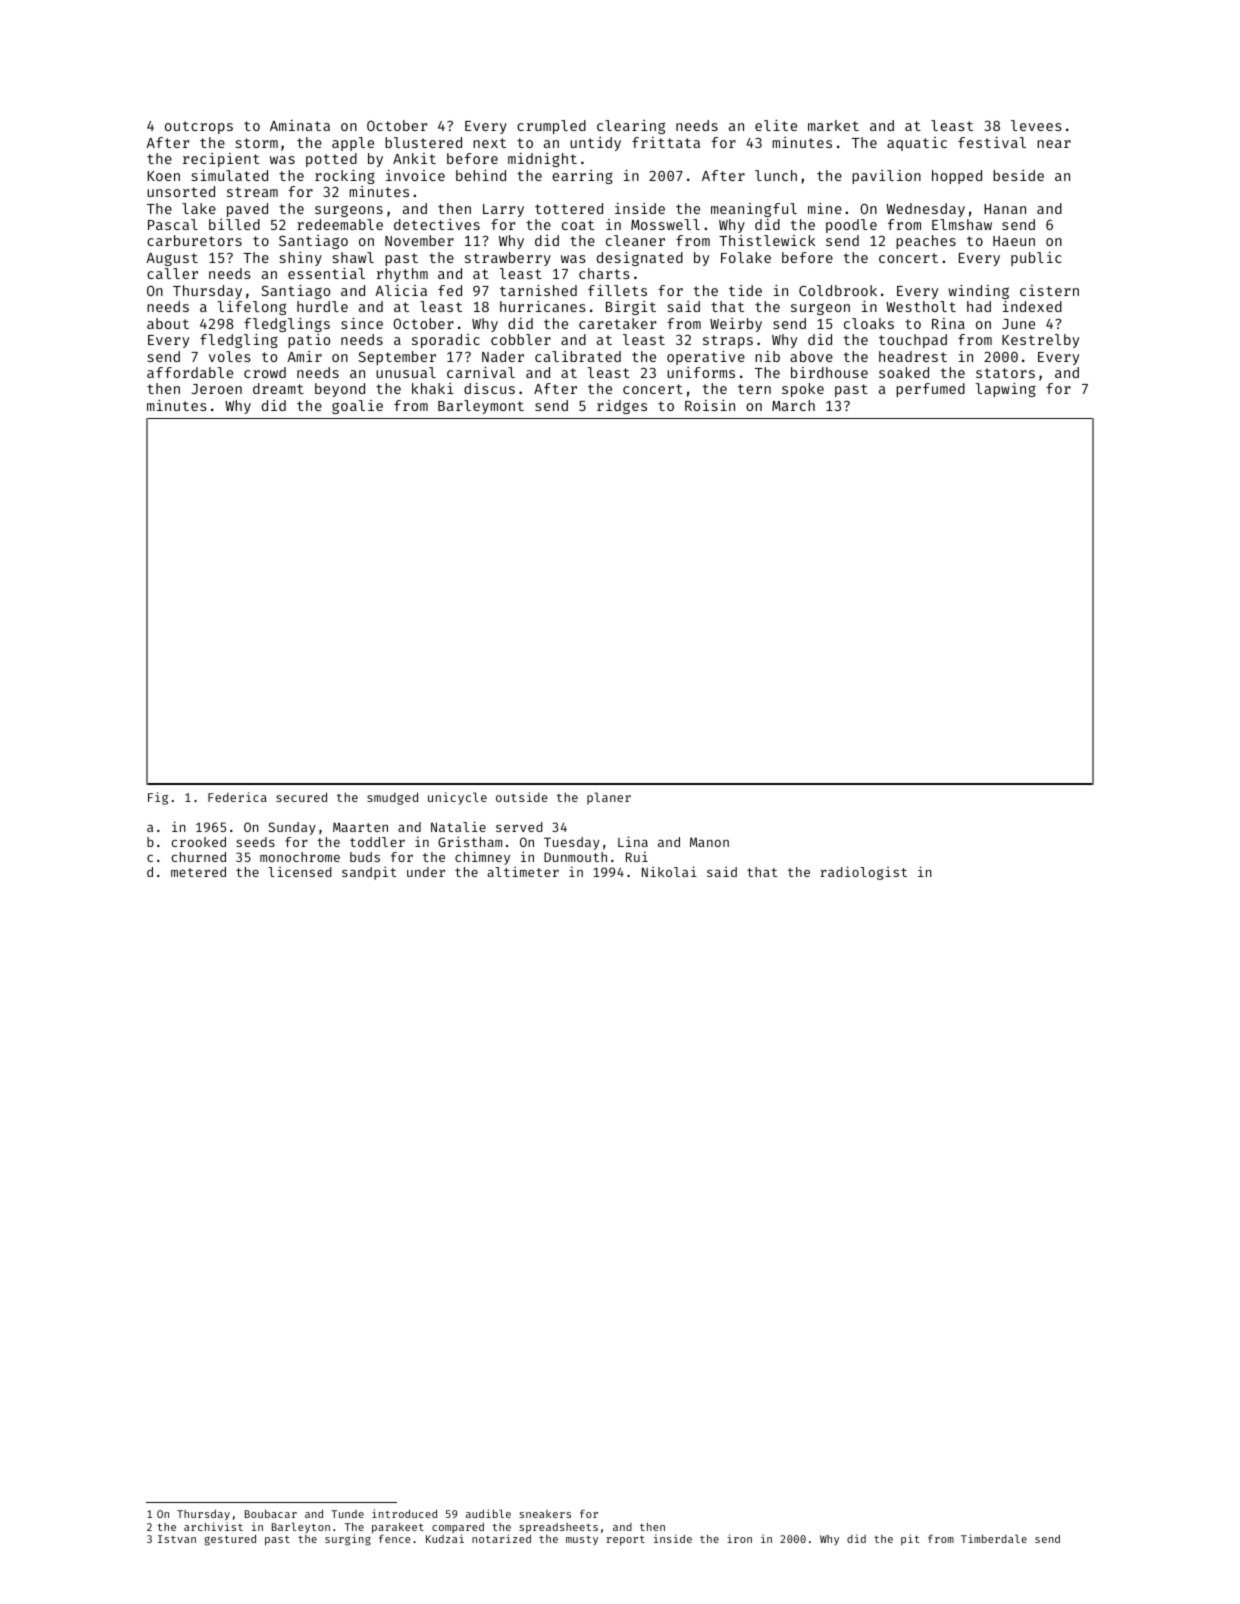 The image size is (1240, 1604). Describe the element at coordinates (776, 125) in the screenshot. I see `elite` at that location.
